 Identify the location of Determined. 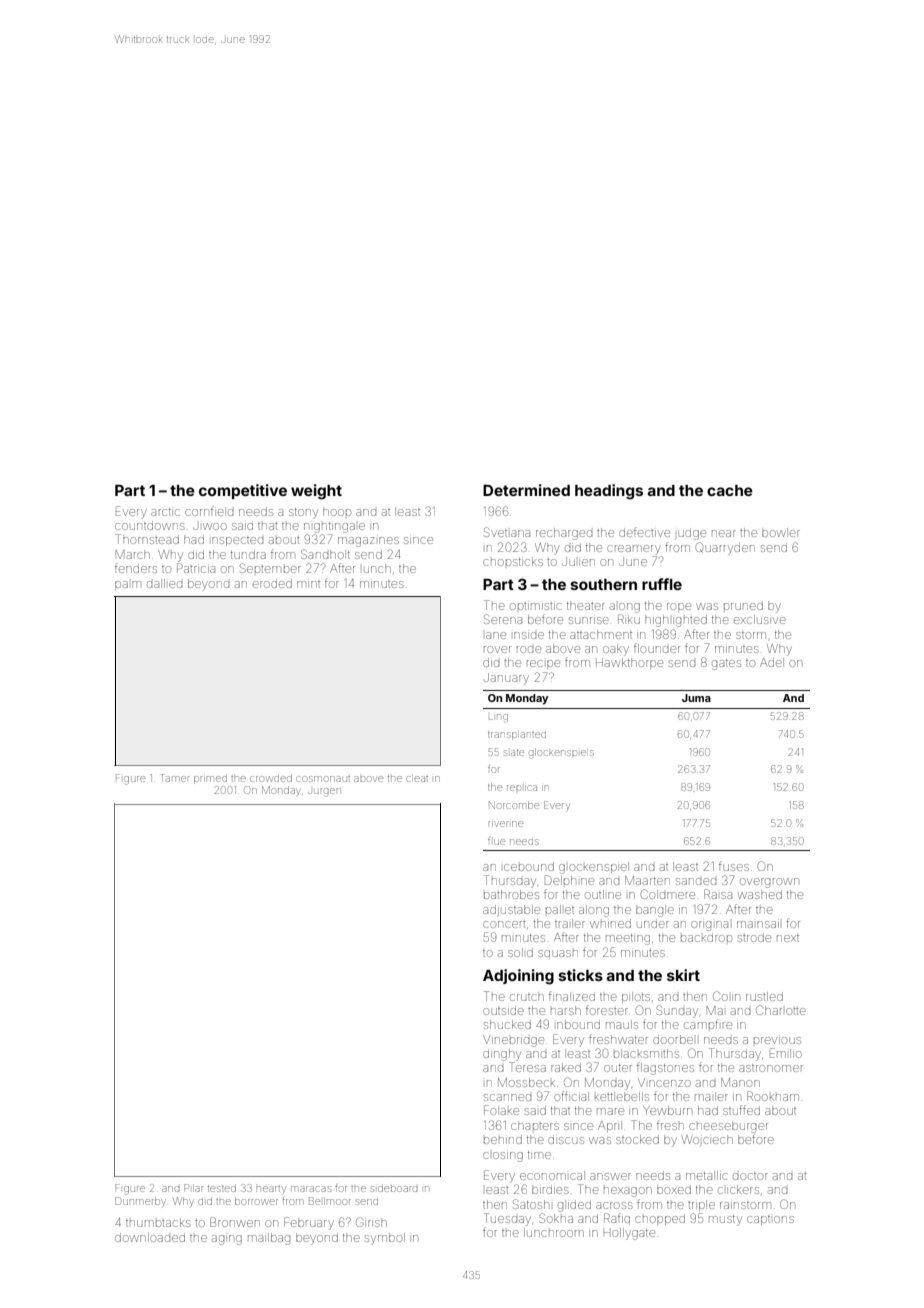
(526, 490).
